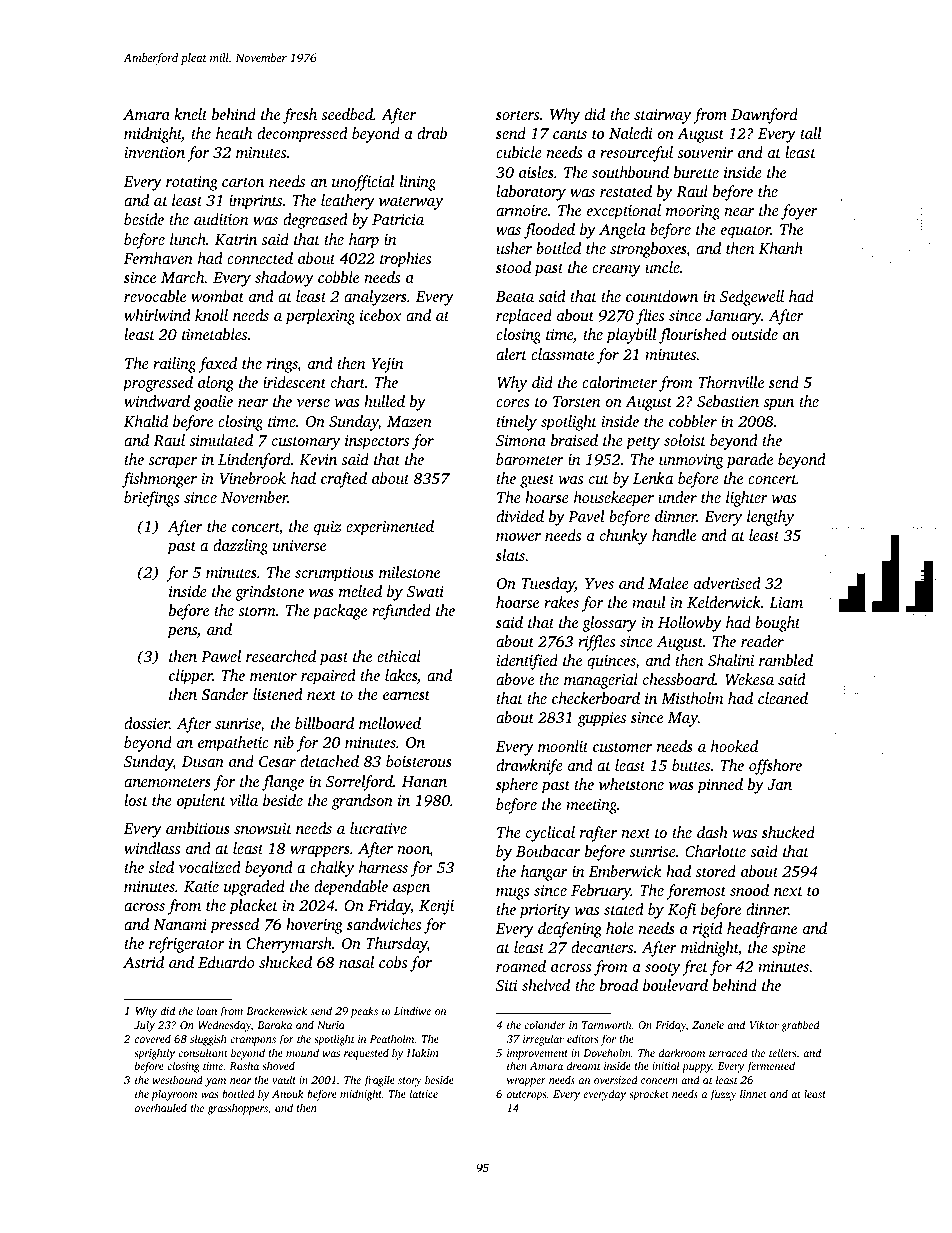  I want to click on progressed, so click(157, 384).
